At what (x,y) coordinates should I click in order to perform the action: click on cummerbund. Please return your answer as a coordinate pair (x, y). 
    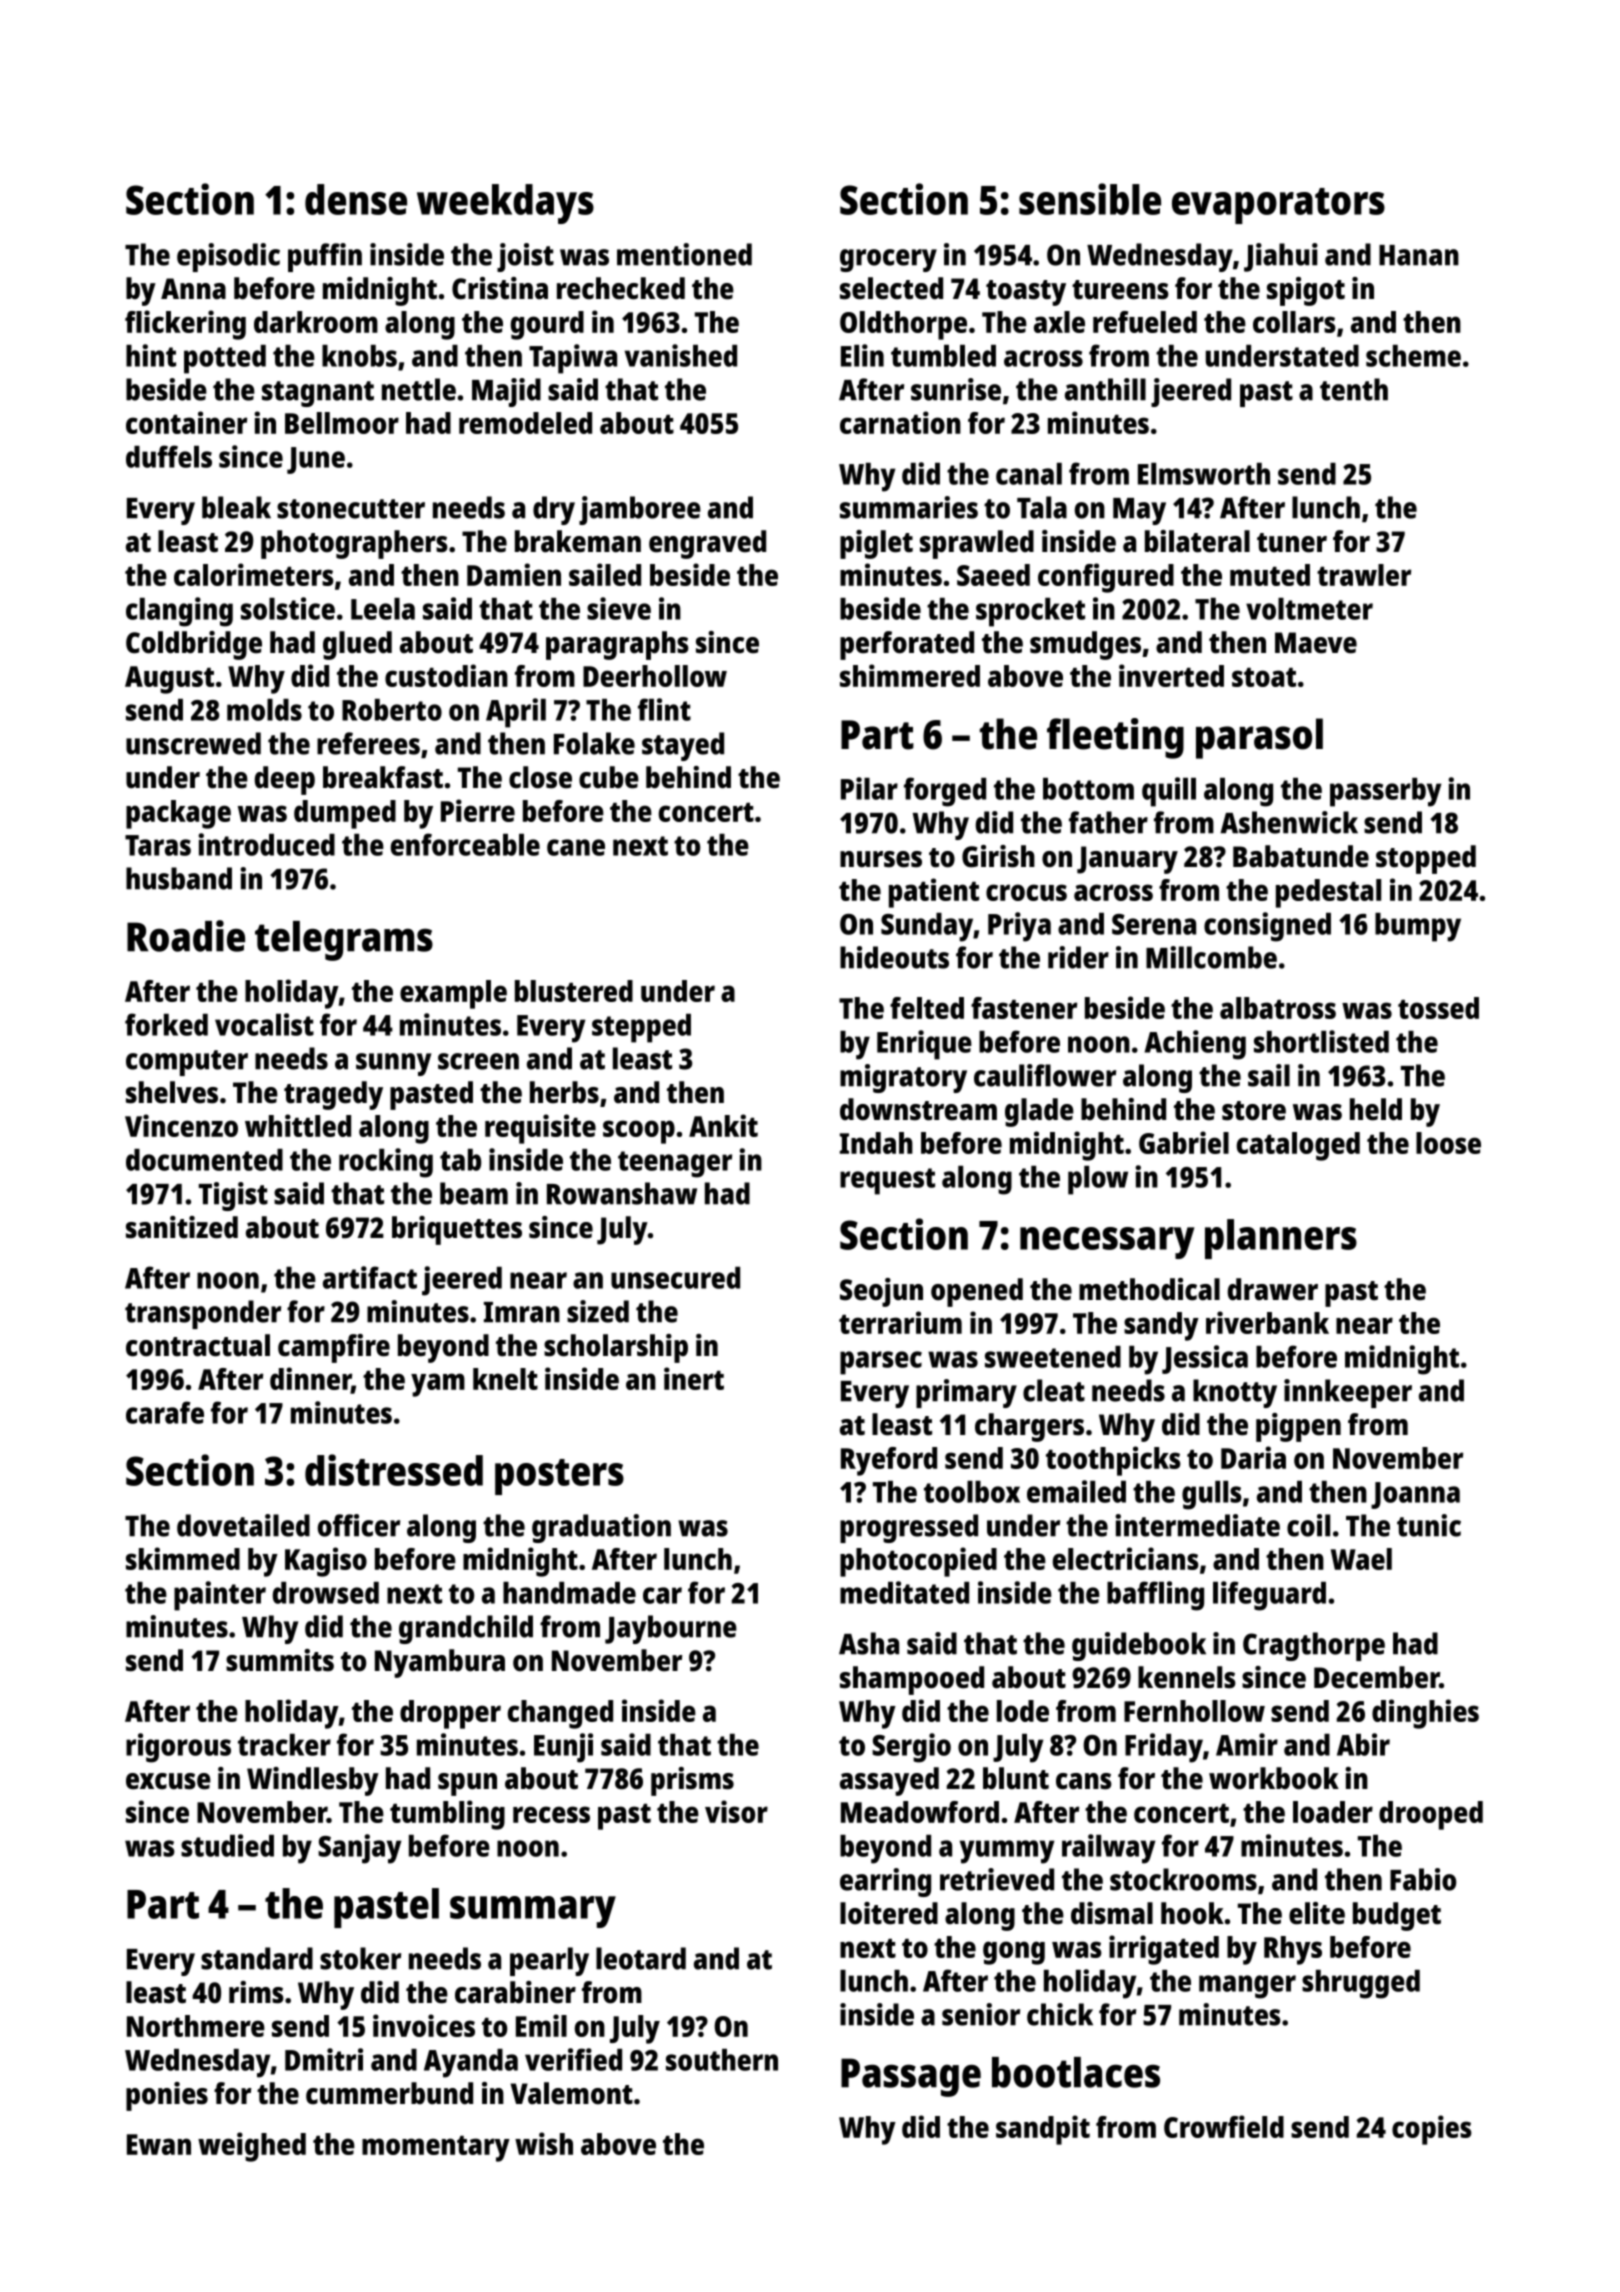
    Looking at the image, I should click on (389, 2093).
